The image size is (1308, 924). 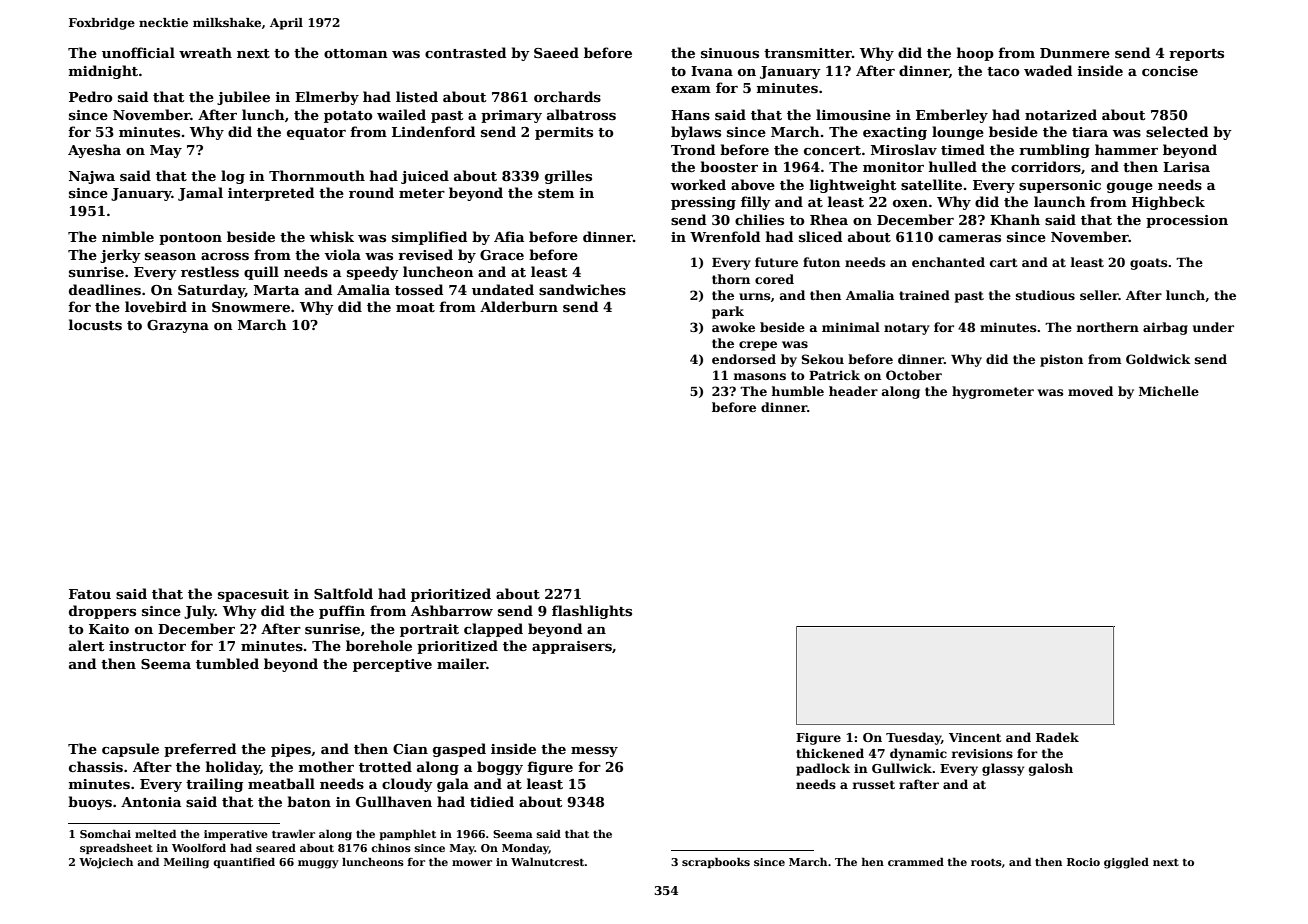 What do you see at coordinates (178, 326) in the document?
I see `Grazyna` at bounding box center [178, 326].
